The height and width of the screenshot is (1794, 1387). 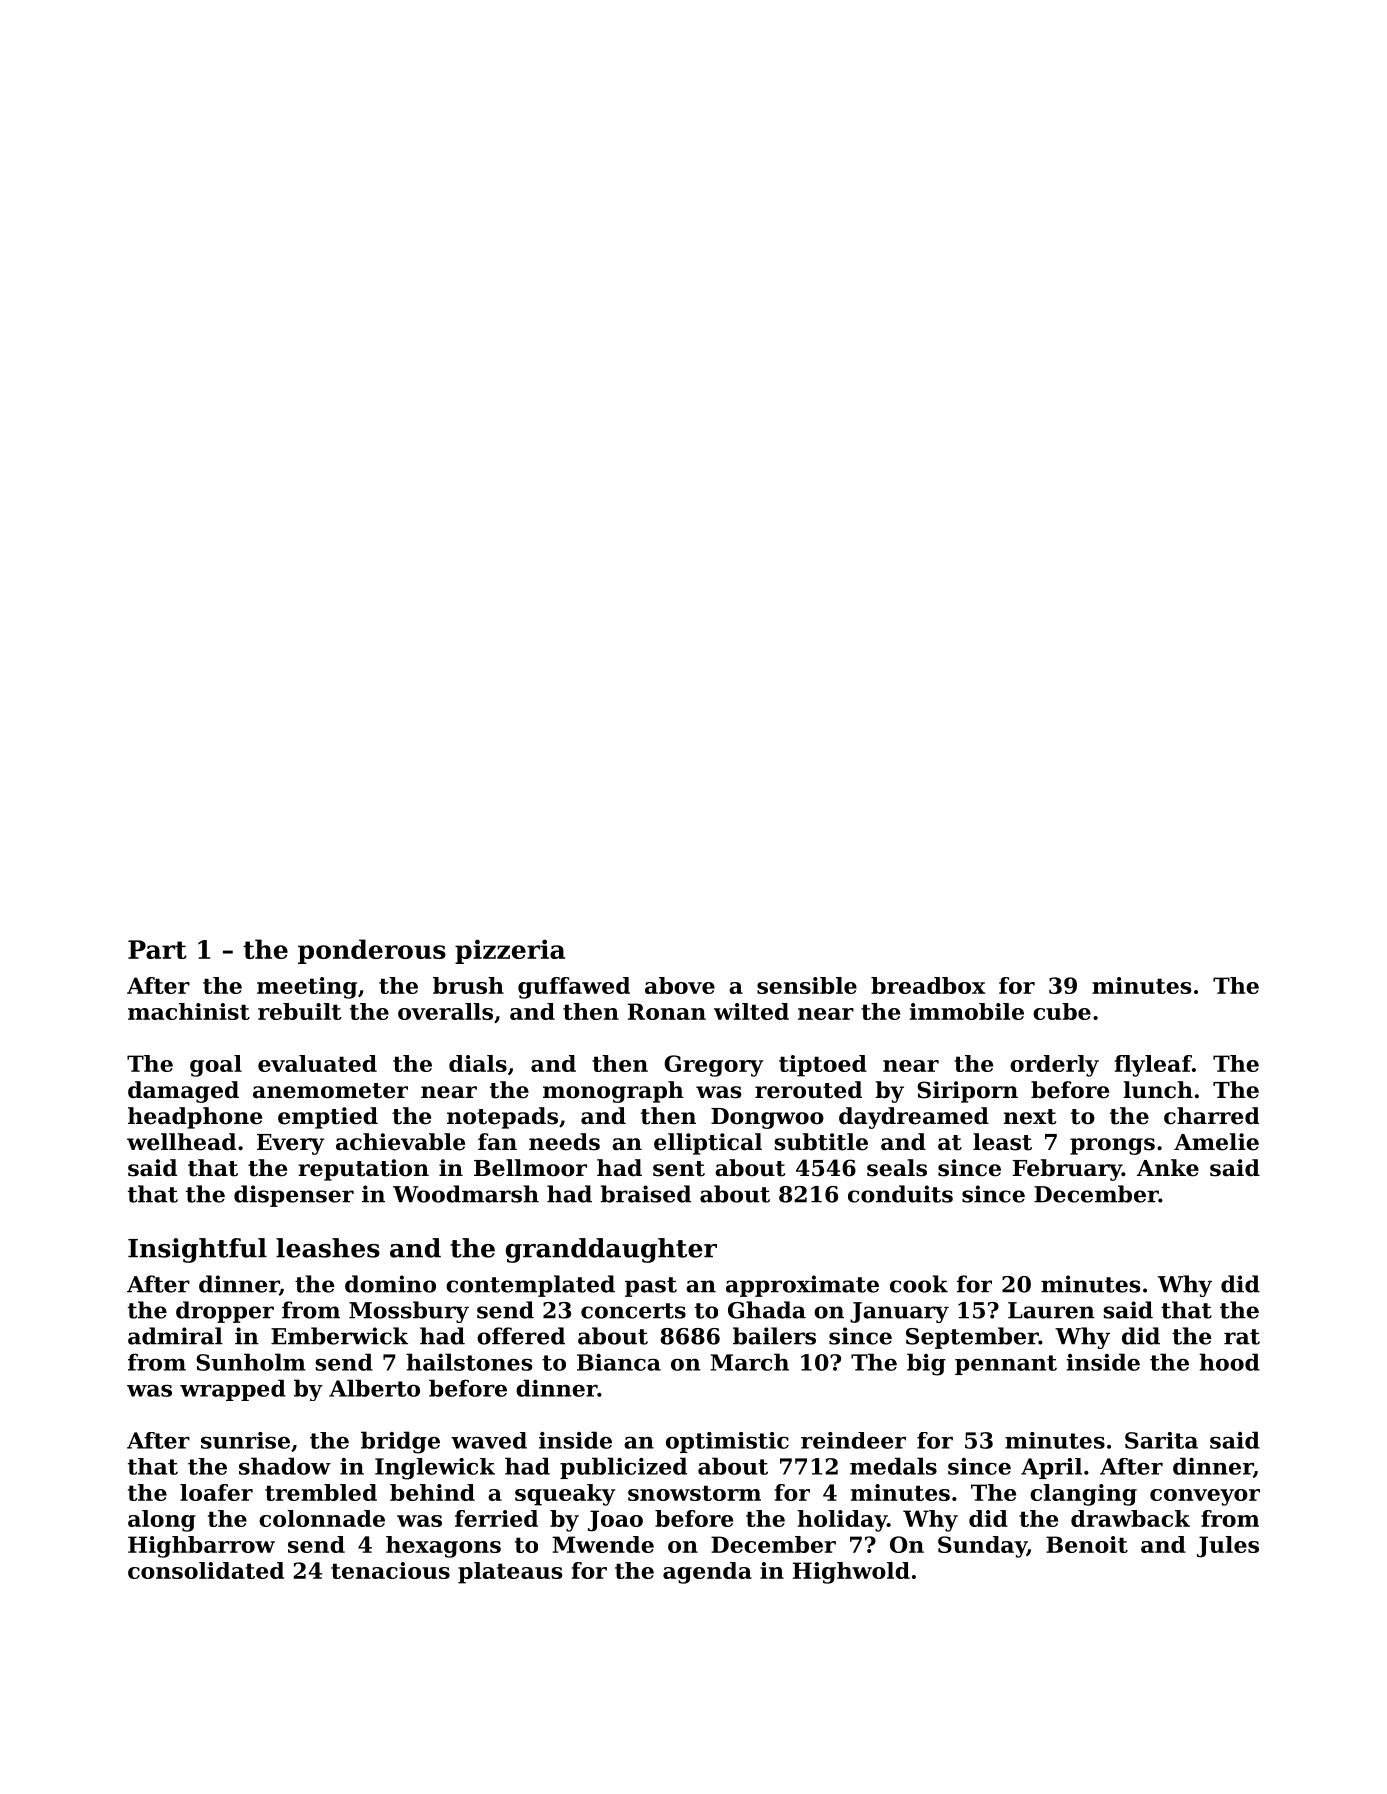 What do you see at coordinates (206, 1570) in the screenshot?
I see `consolidated` at bounding box center [206, 1570].
